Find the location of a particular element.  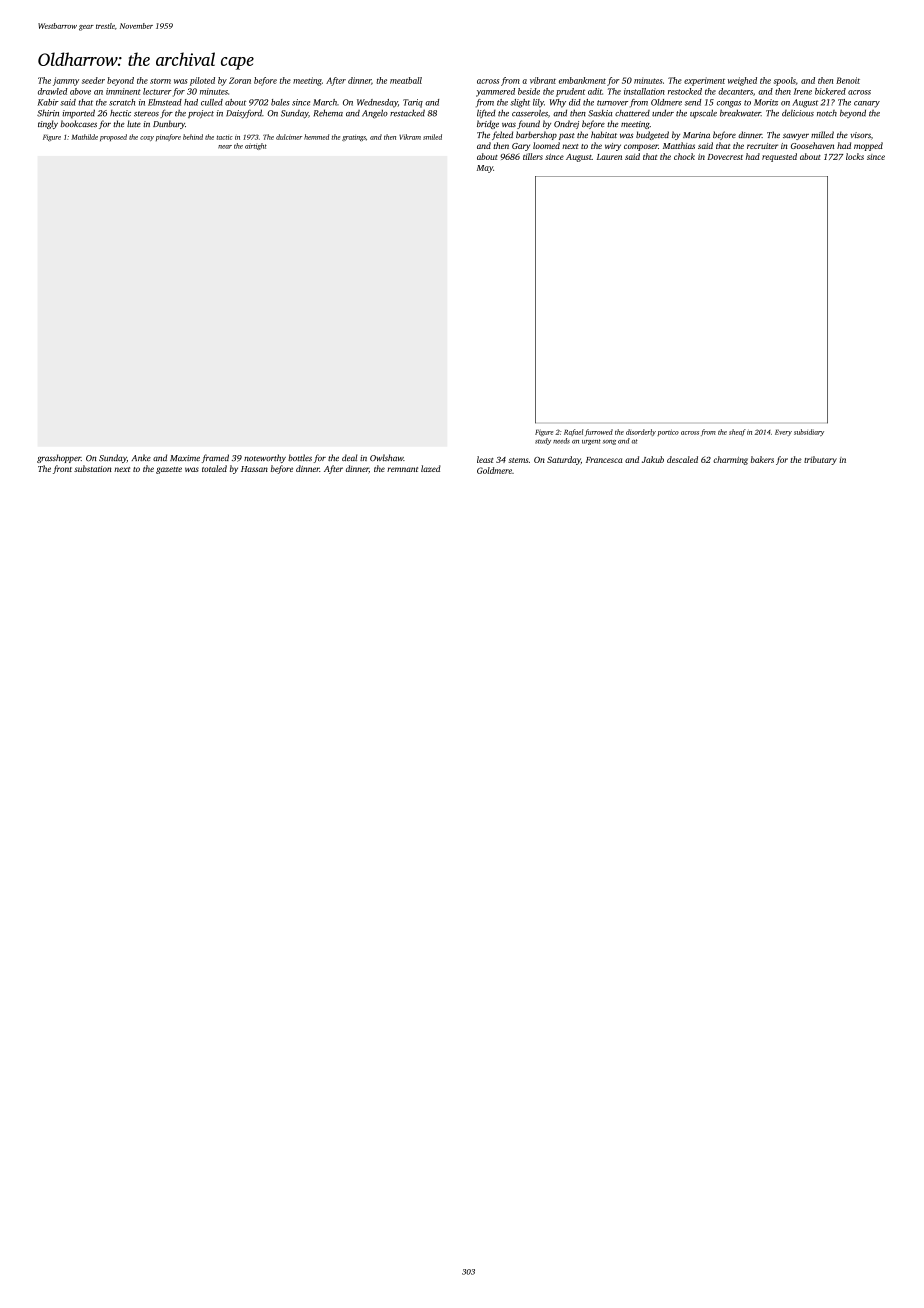

disorderly is located at coordinates (641, 432).
